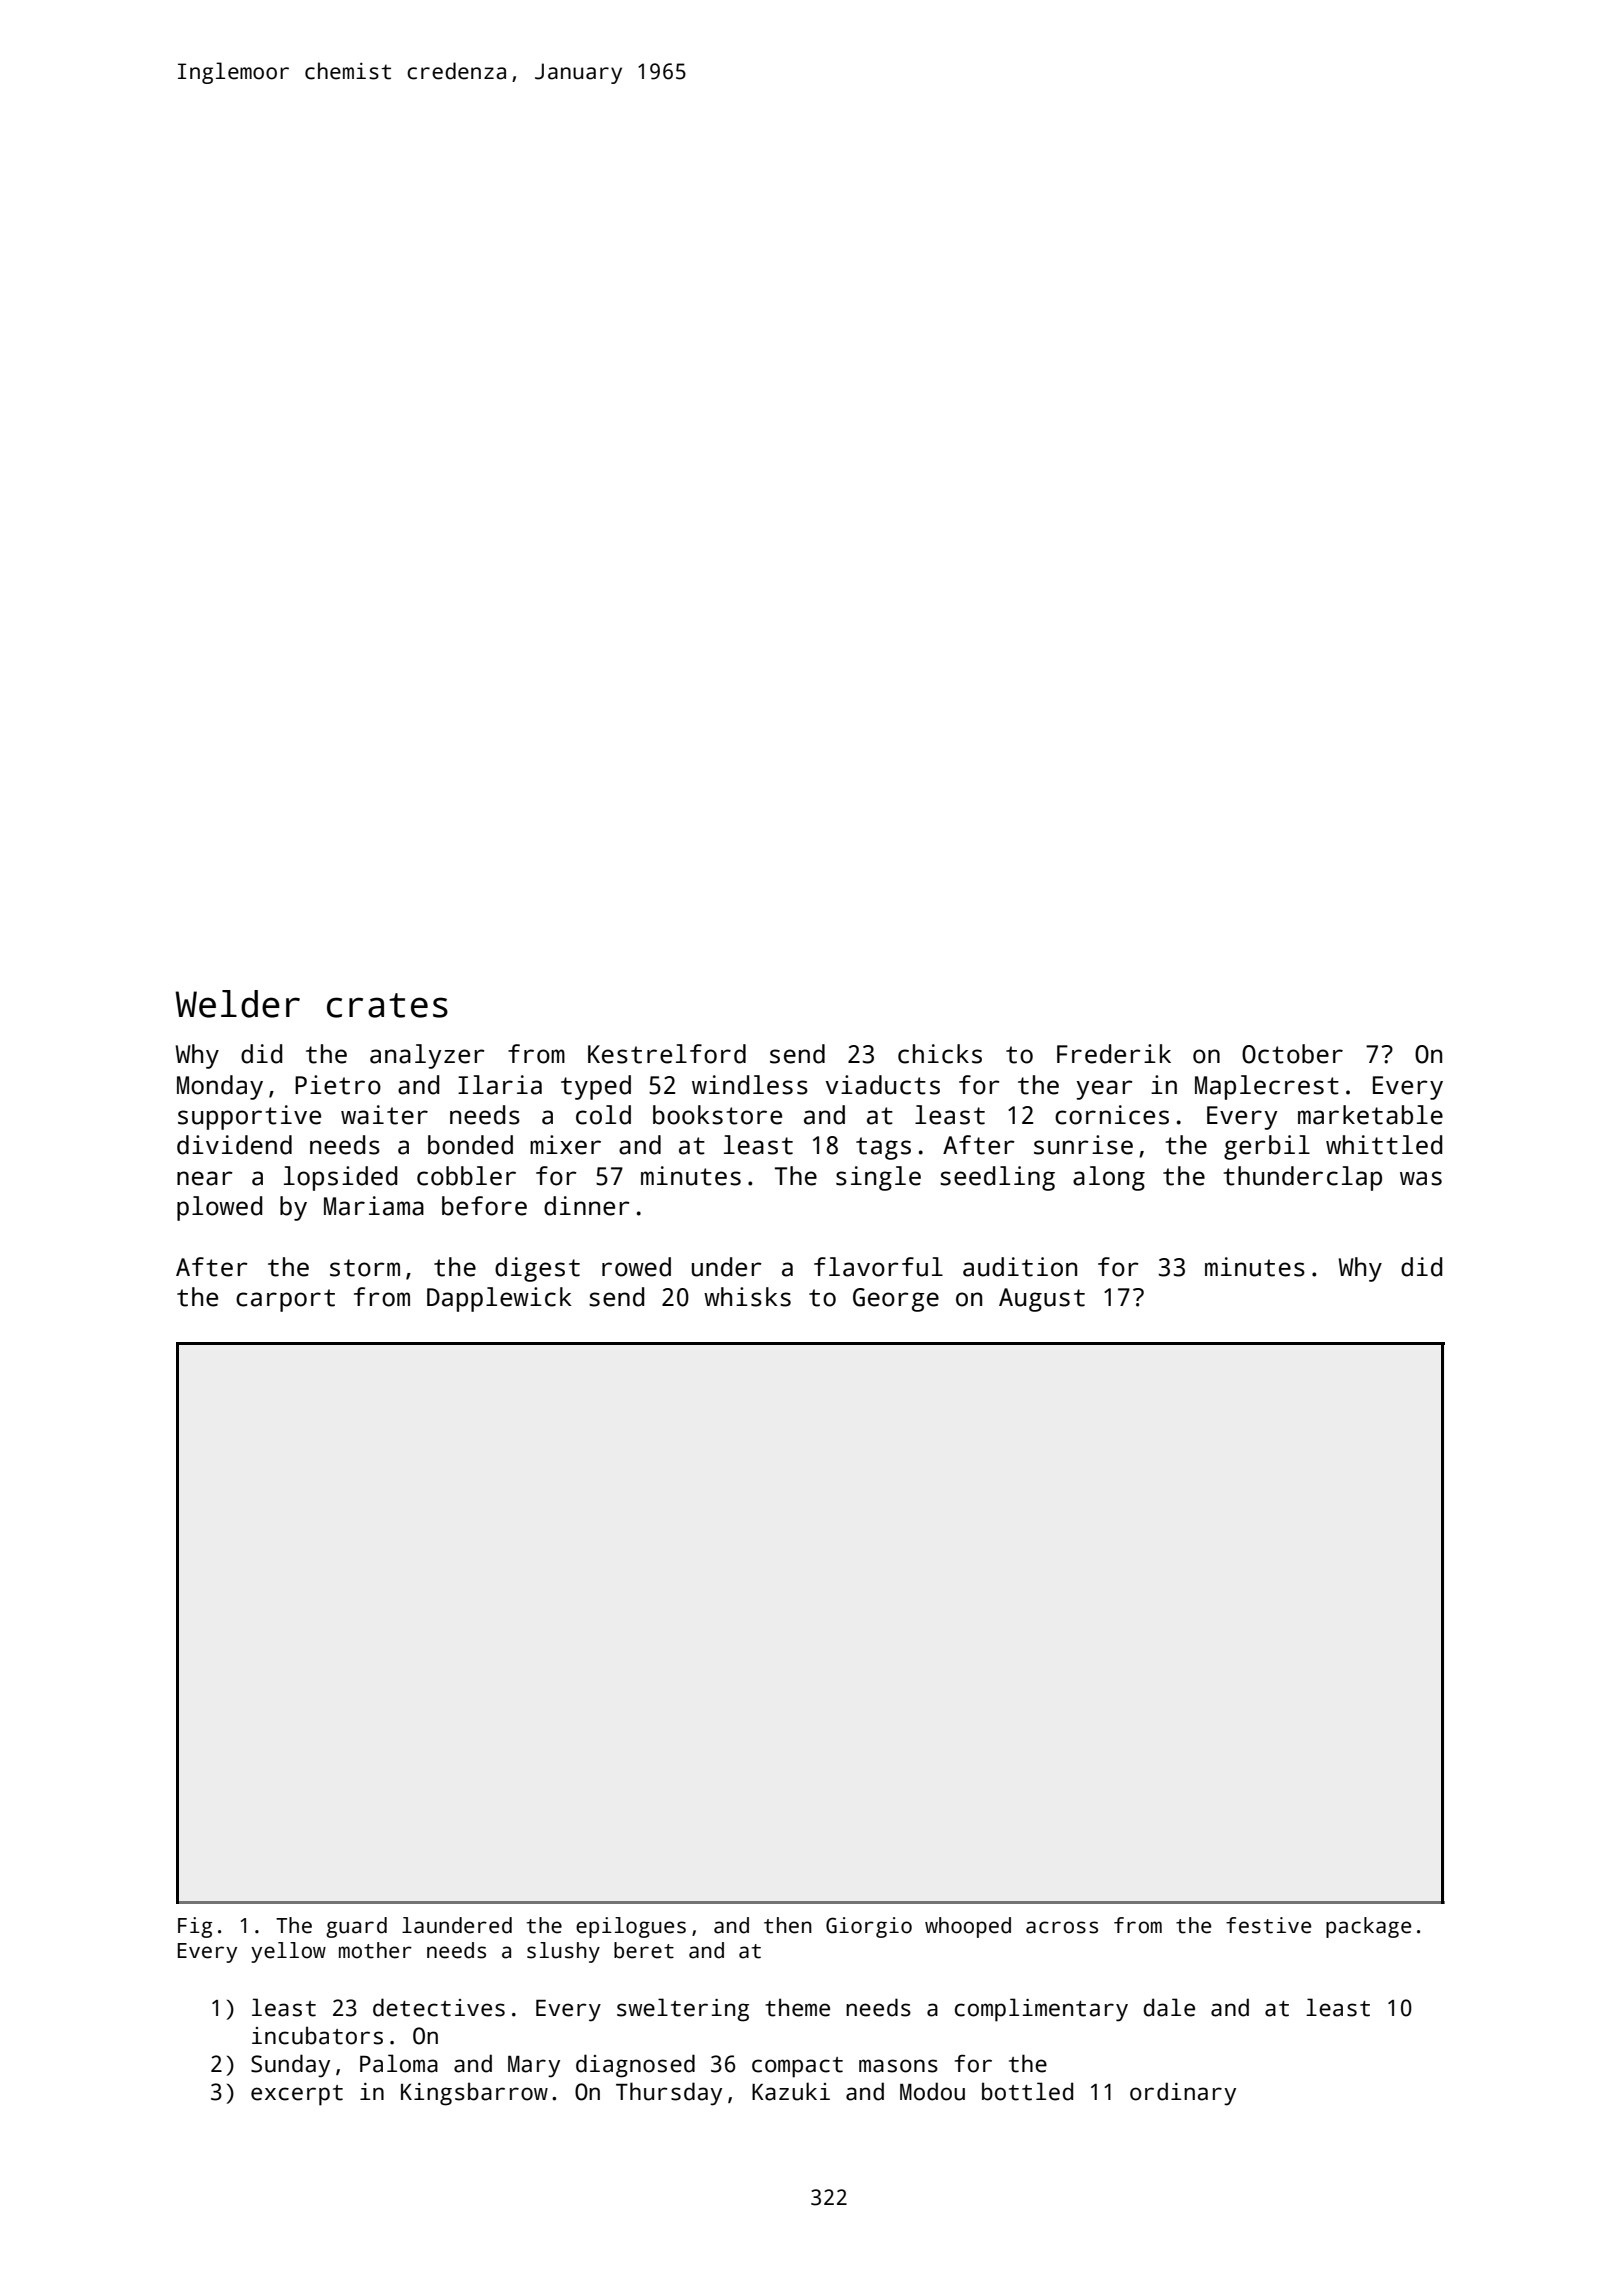 The height and width of the image is (2292, 1620). What do you see at coordinates (285, 1300) in the image?
I see `carport` at bounding box center [285, 1300].
